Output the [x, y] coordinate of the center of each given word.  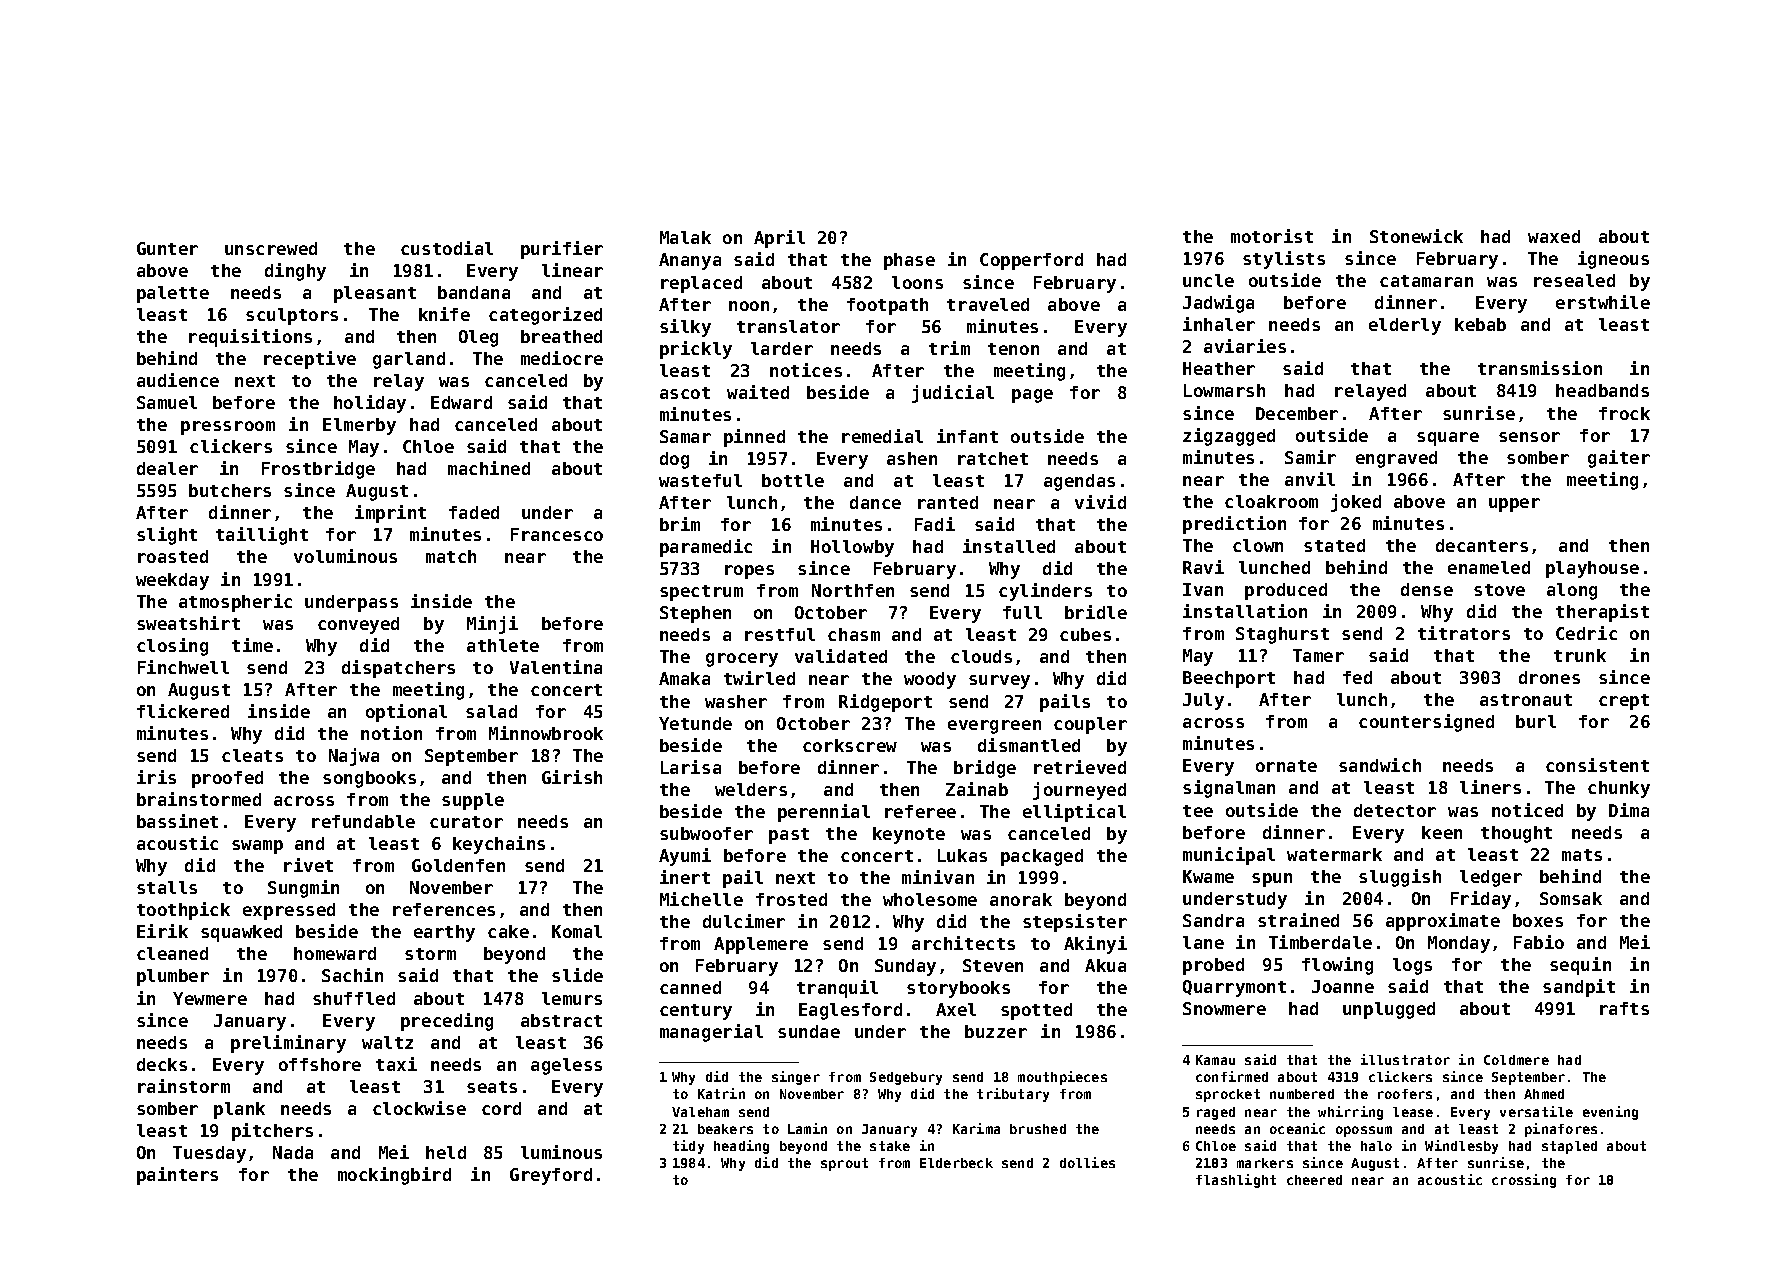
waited [758, 392]
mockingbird [394, 1176]
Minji [492, 625]
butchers [230, 490]
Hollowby [852, 548]
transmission [1540, 368]
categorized [545, 316]
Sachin [352, 975]
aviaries [1245, 346]
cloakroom [1271, 501]
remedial [882, 436]
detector [1395, 810]
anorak [1021, 899]
